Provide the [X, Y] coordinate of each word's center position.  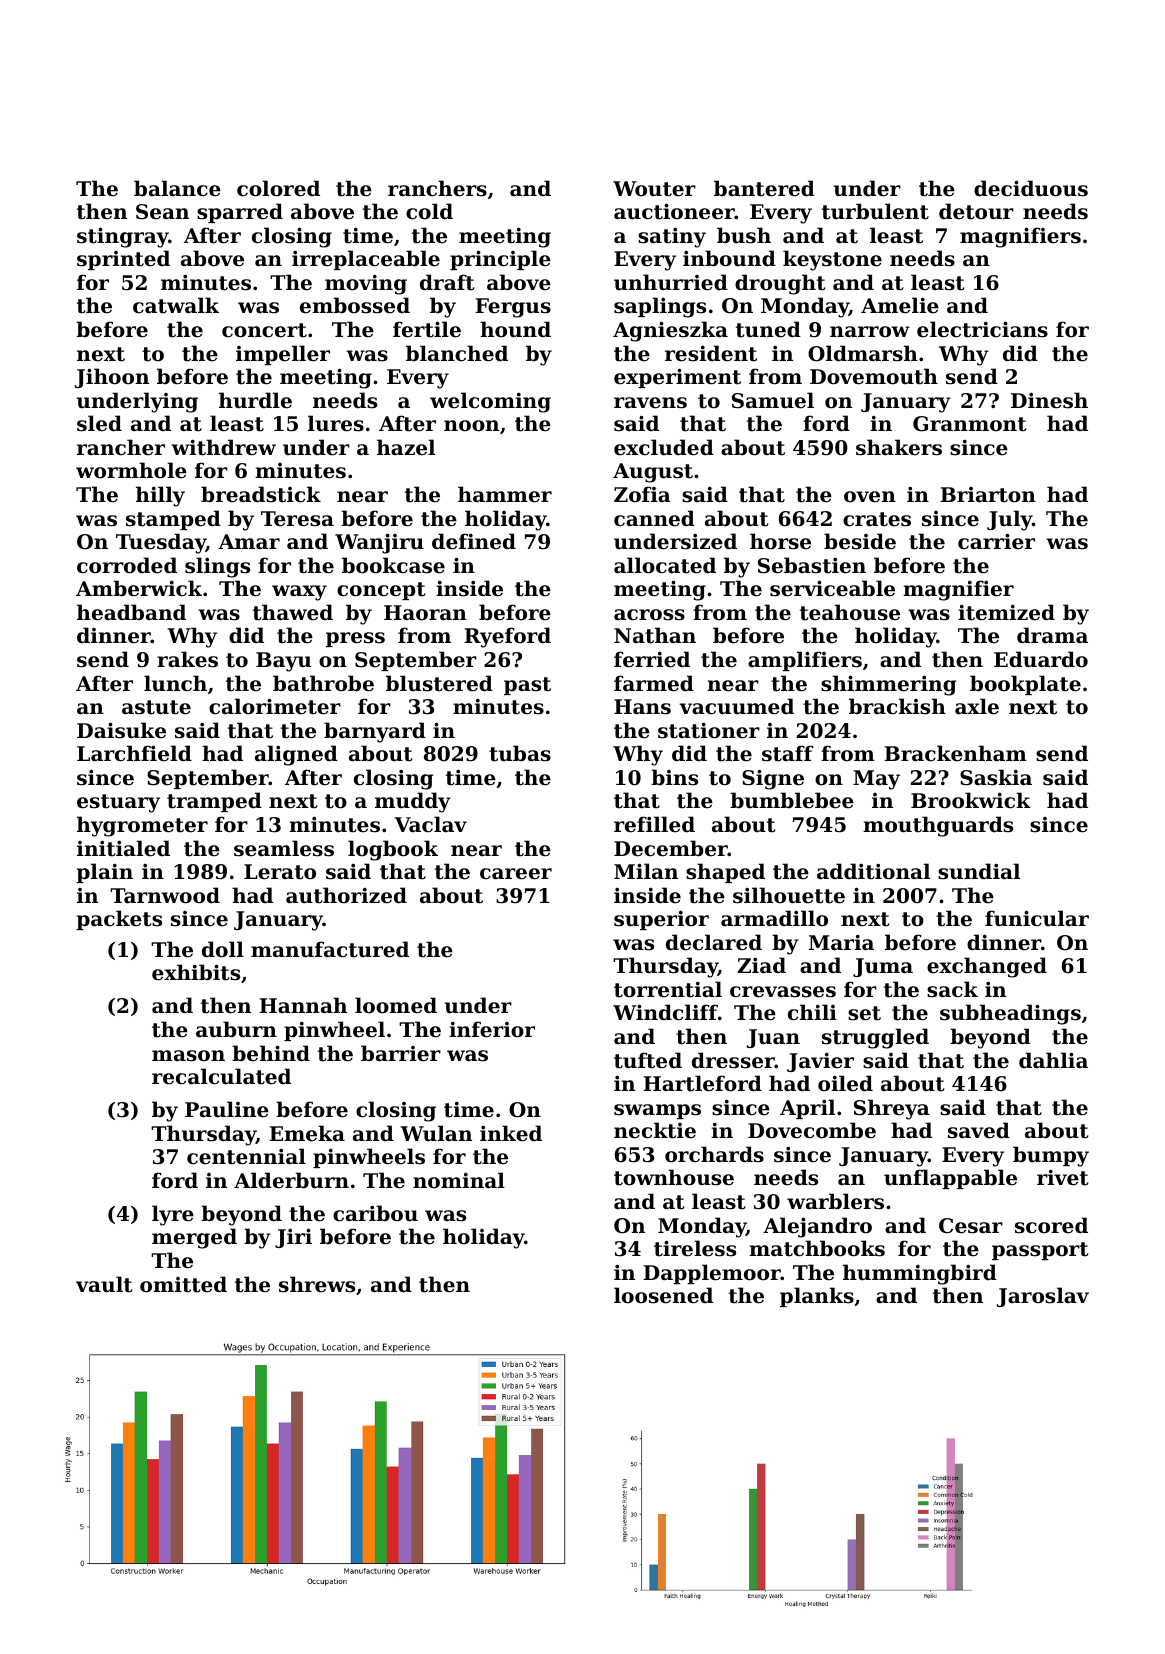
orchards [714, 1154]
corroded [127, 565]
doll [223, 949]
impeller [283, 355]
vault [104, 1284]
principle [500, 260]
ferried [652, 659]
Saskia [996, 777]
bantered [764, 188]
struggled [875, 1038]
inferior [492, 1029]
